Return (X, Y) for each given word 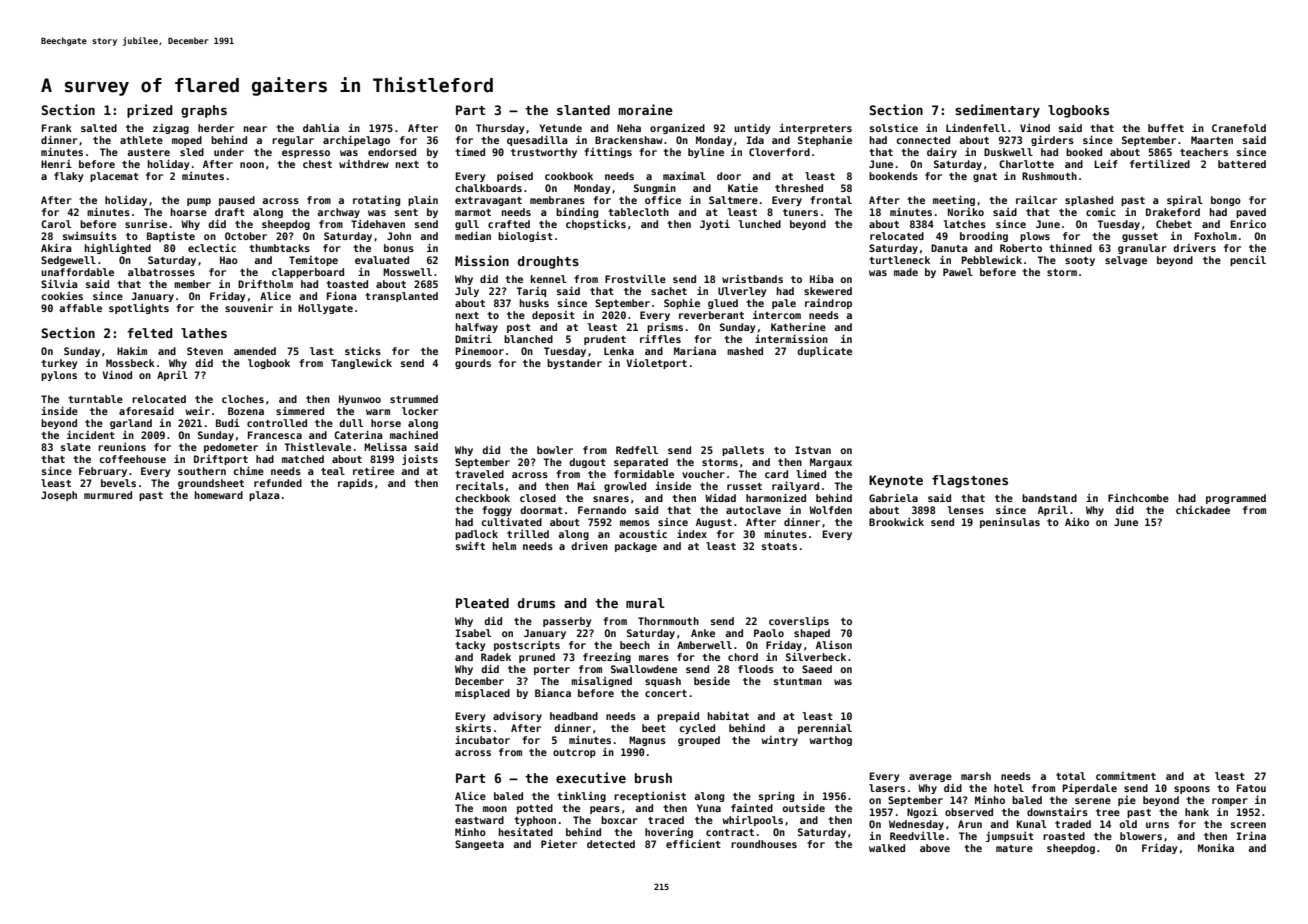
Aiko (1077, 522)
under (229, 152)
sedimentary (997, 111)
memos (635, 523)
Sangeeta (479, 845)
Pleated (482, 603)
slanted (583, 110)
